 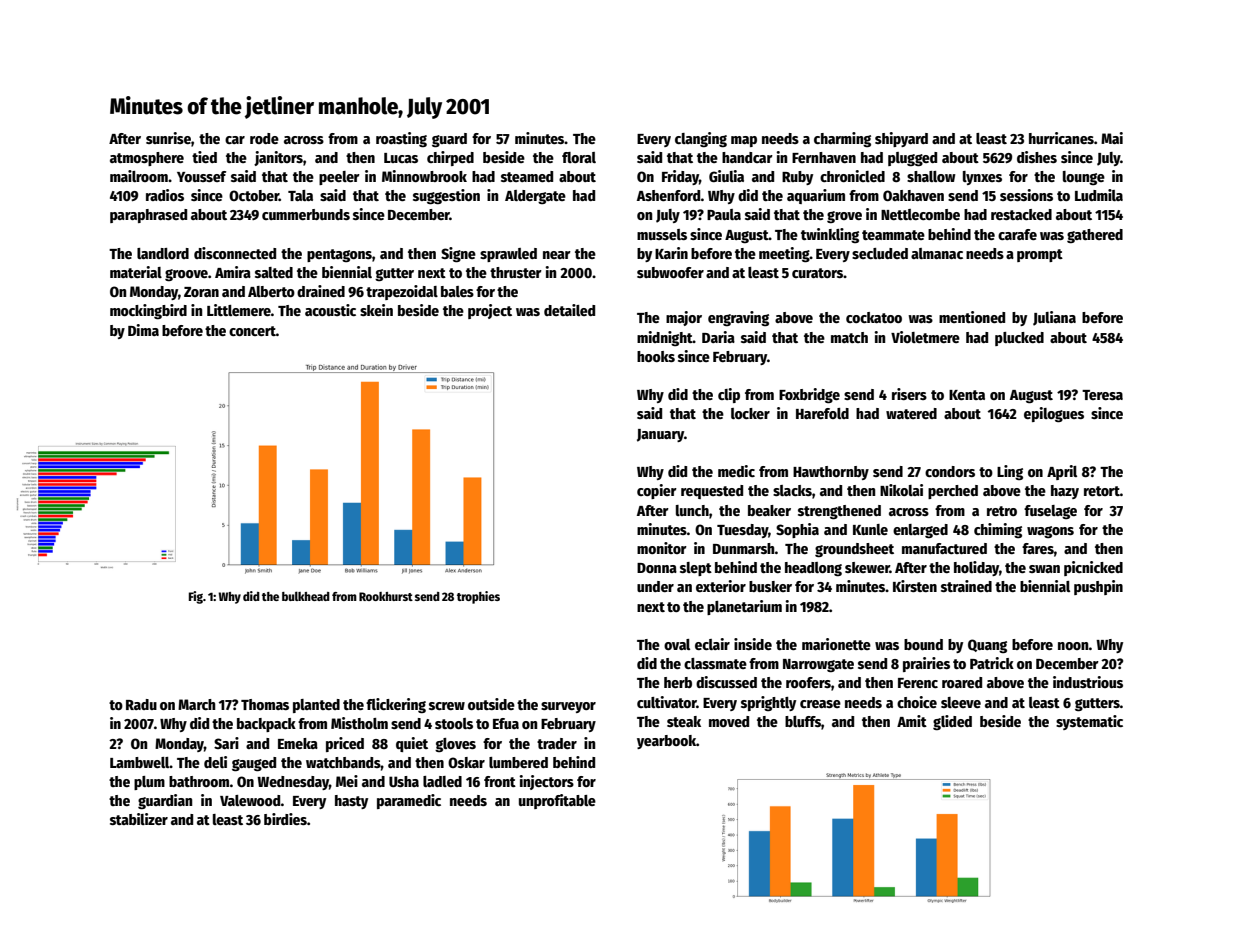 What do you see at coordinates (401, 139) in the screenshot?
I see `roasting` at bounding box center [401, 139].
